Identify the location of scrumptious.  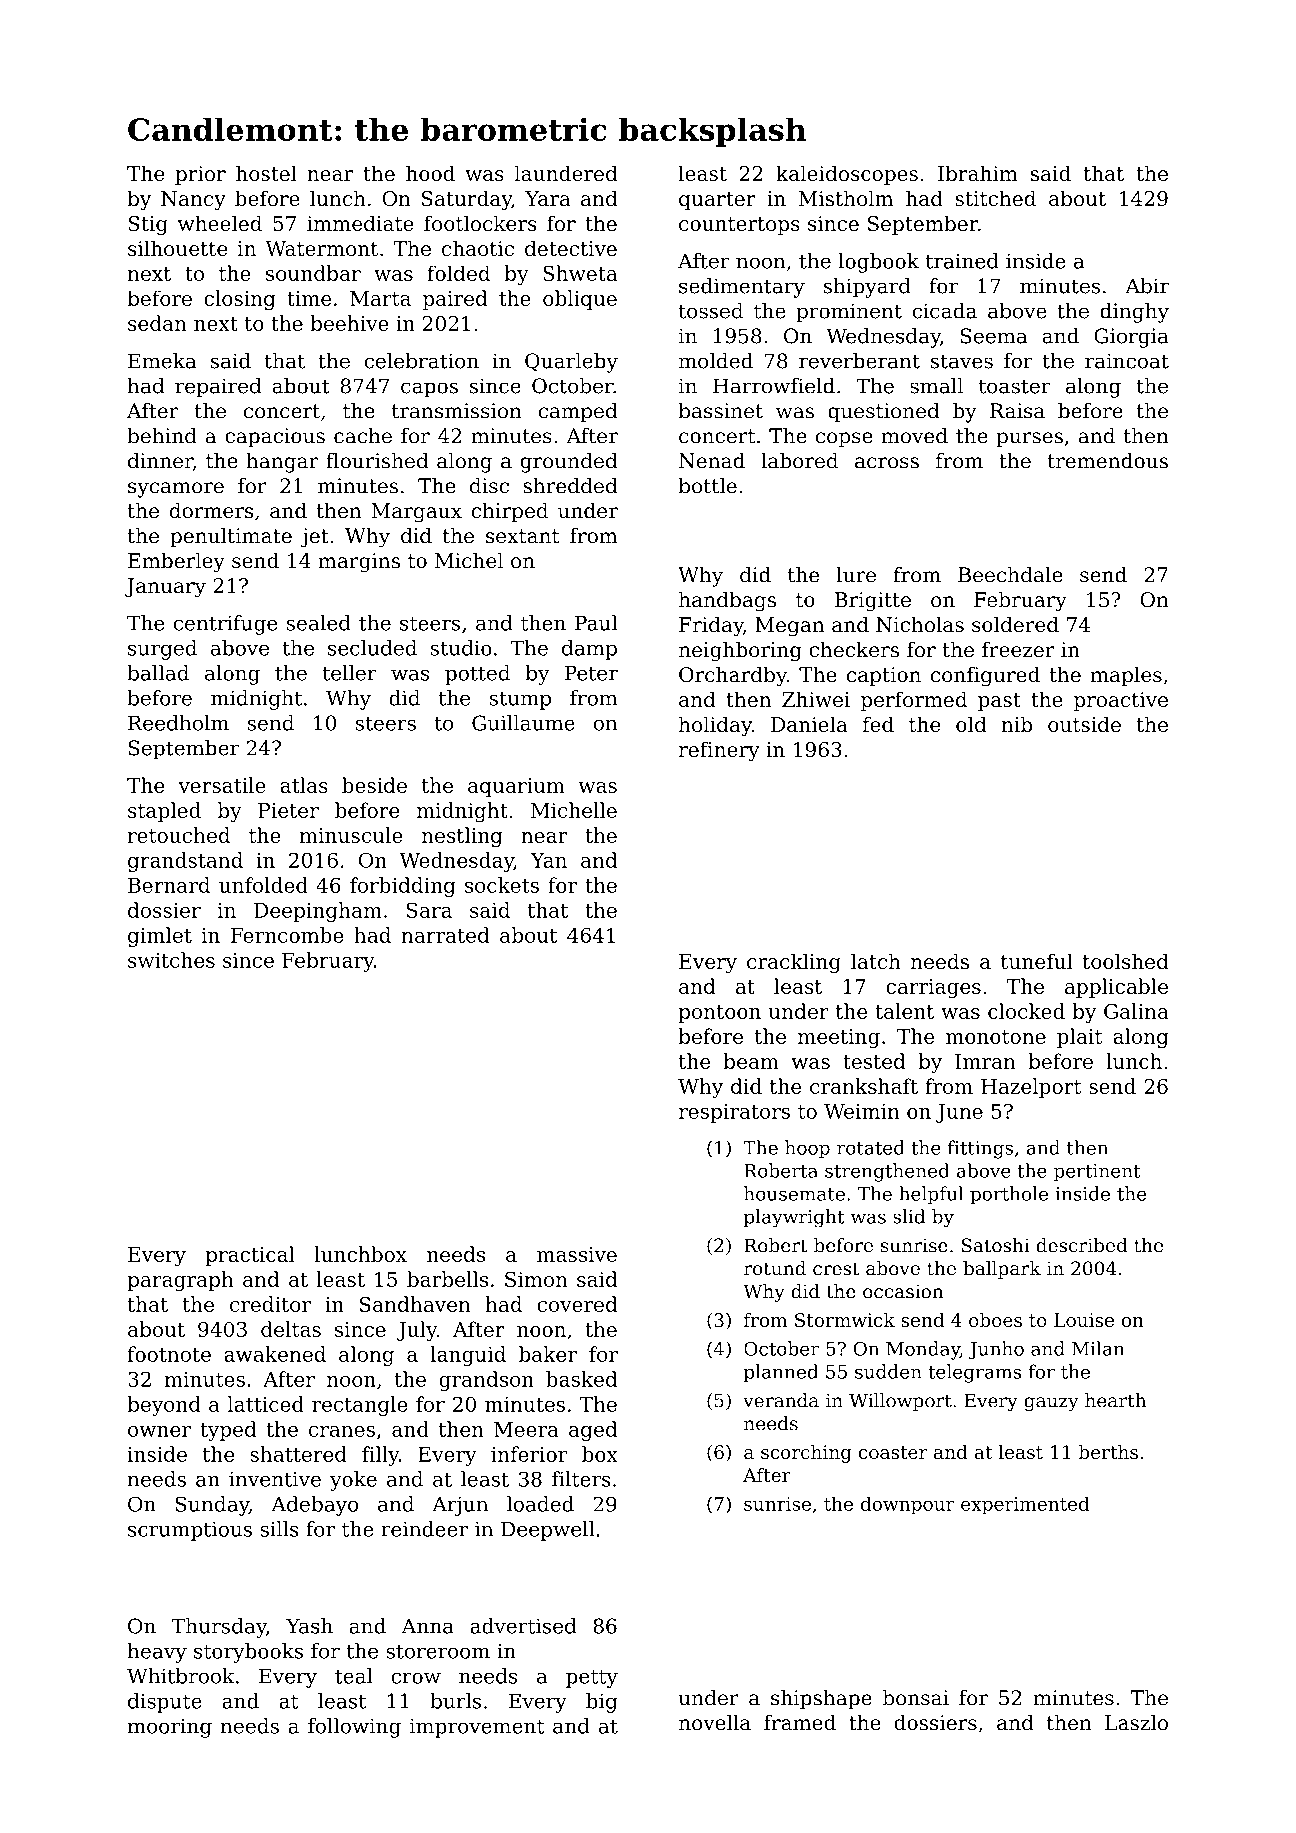
(190, 1531).
